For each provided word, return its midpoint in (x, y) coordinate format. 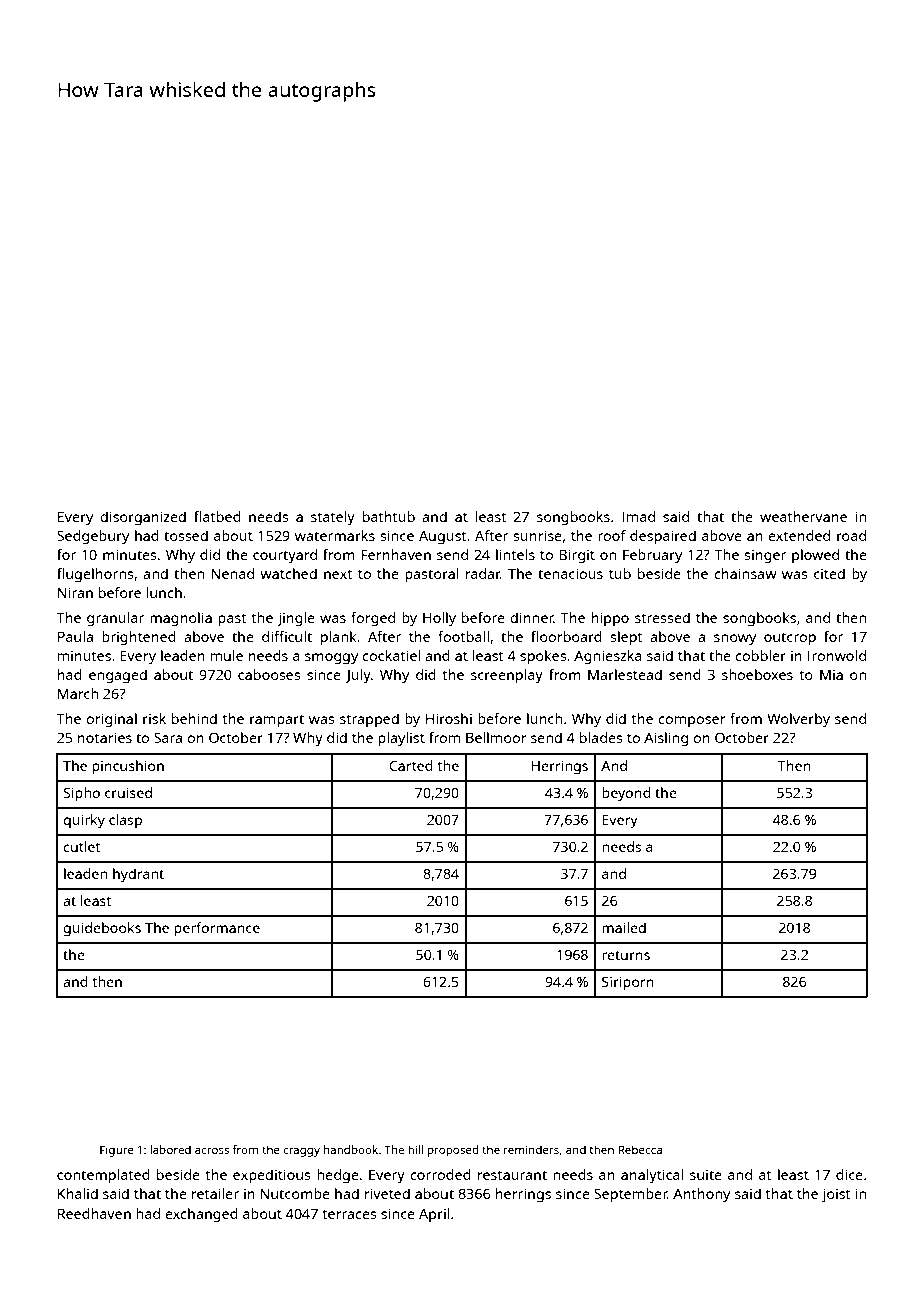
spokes (543, 657)
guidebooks (102, 929)
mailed (624, 927)
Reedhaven (94, 1213)
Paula (75, 636)
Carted (411, 765)
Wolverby (798, 720)
